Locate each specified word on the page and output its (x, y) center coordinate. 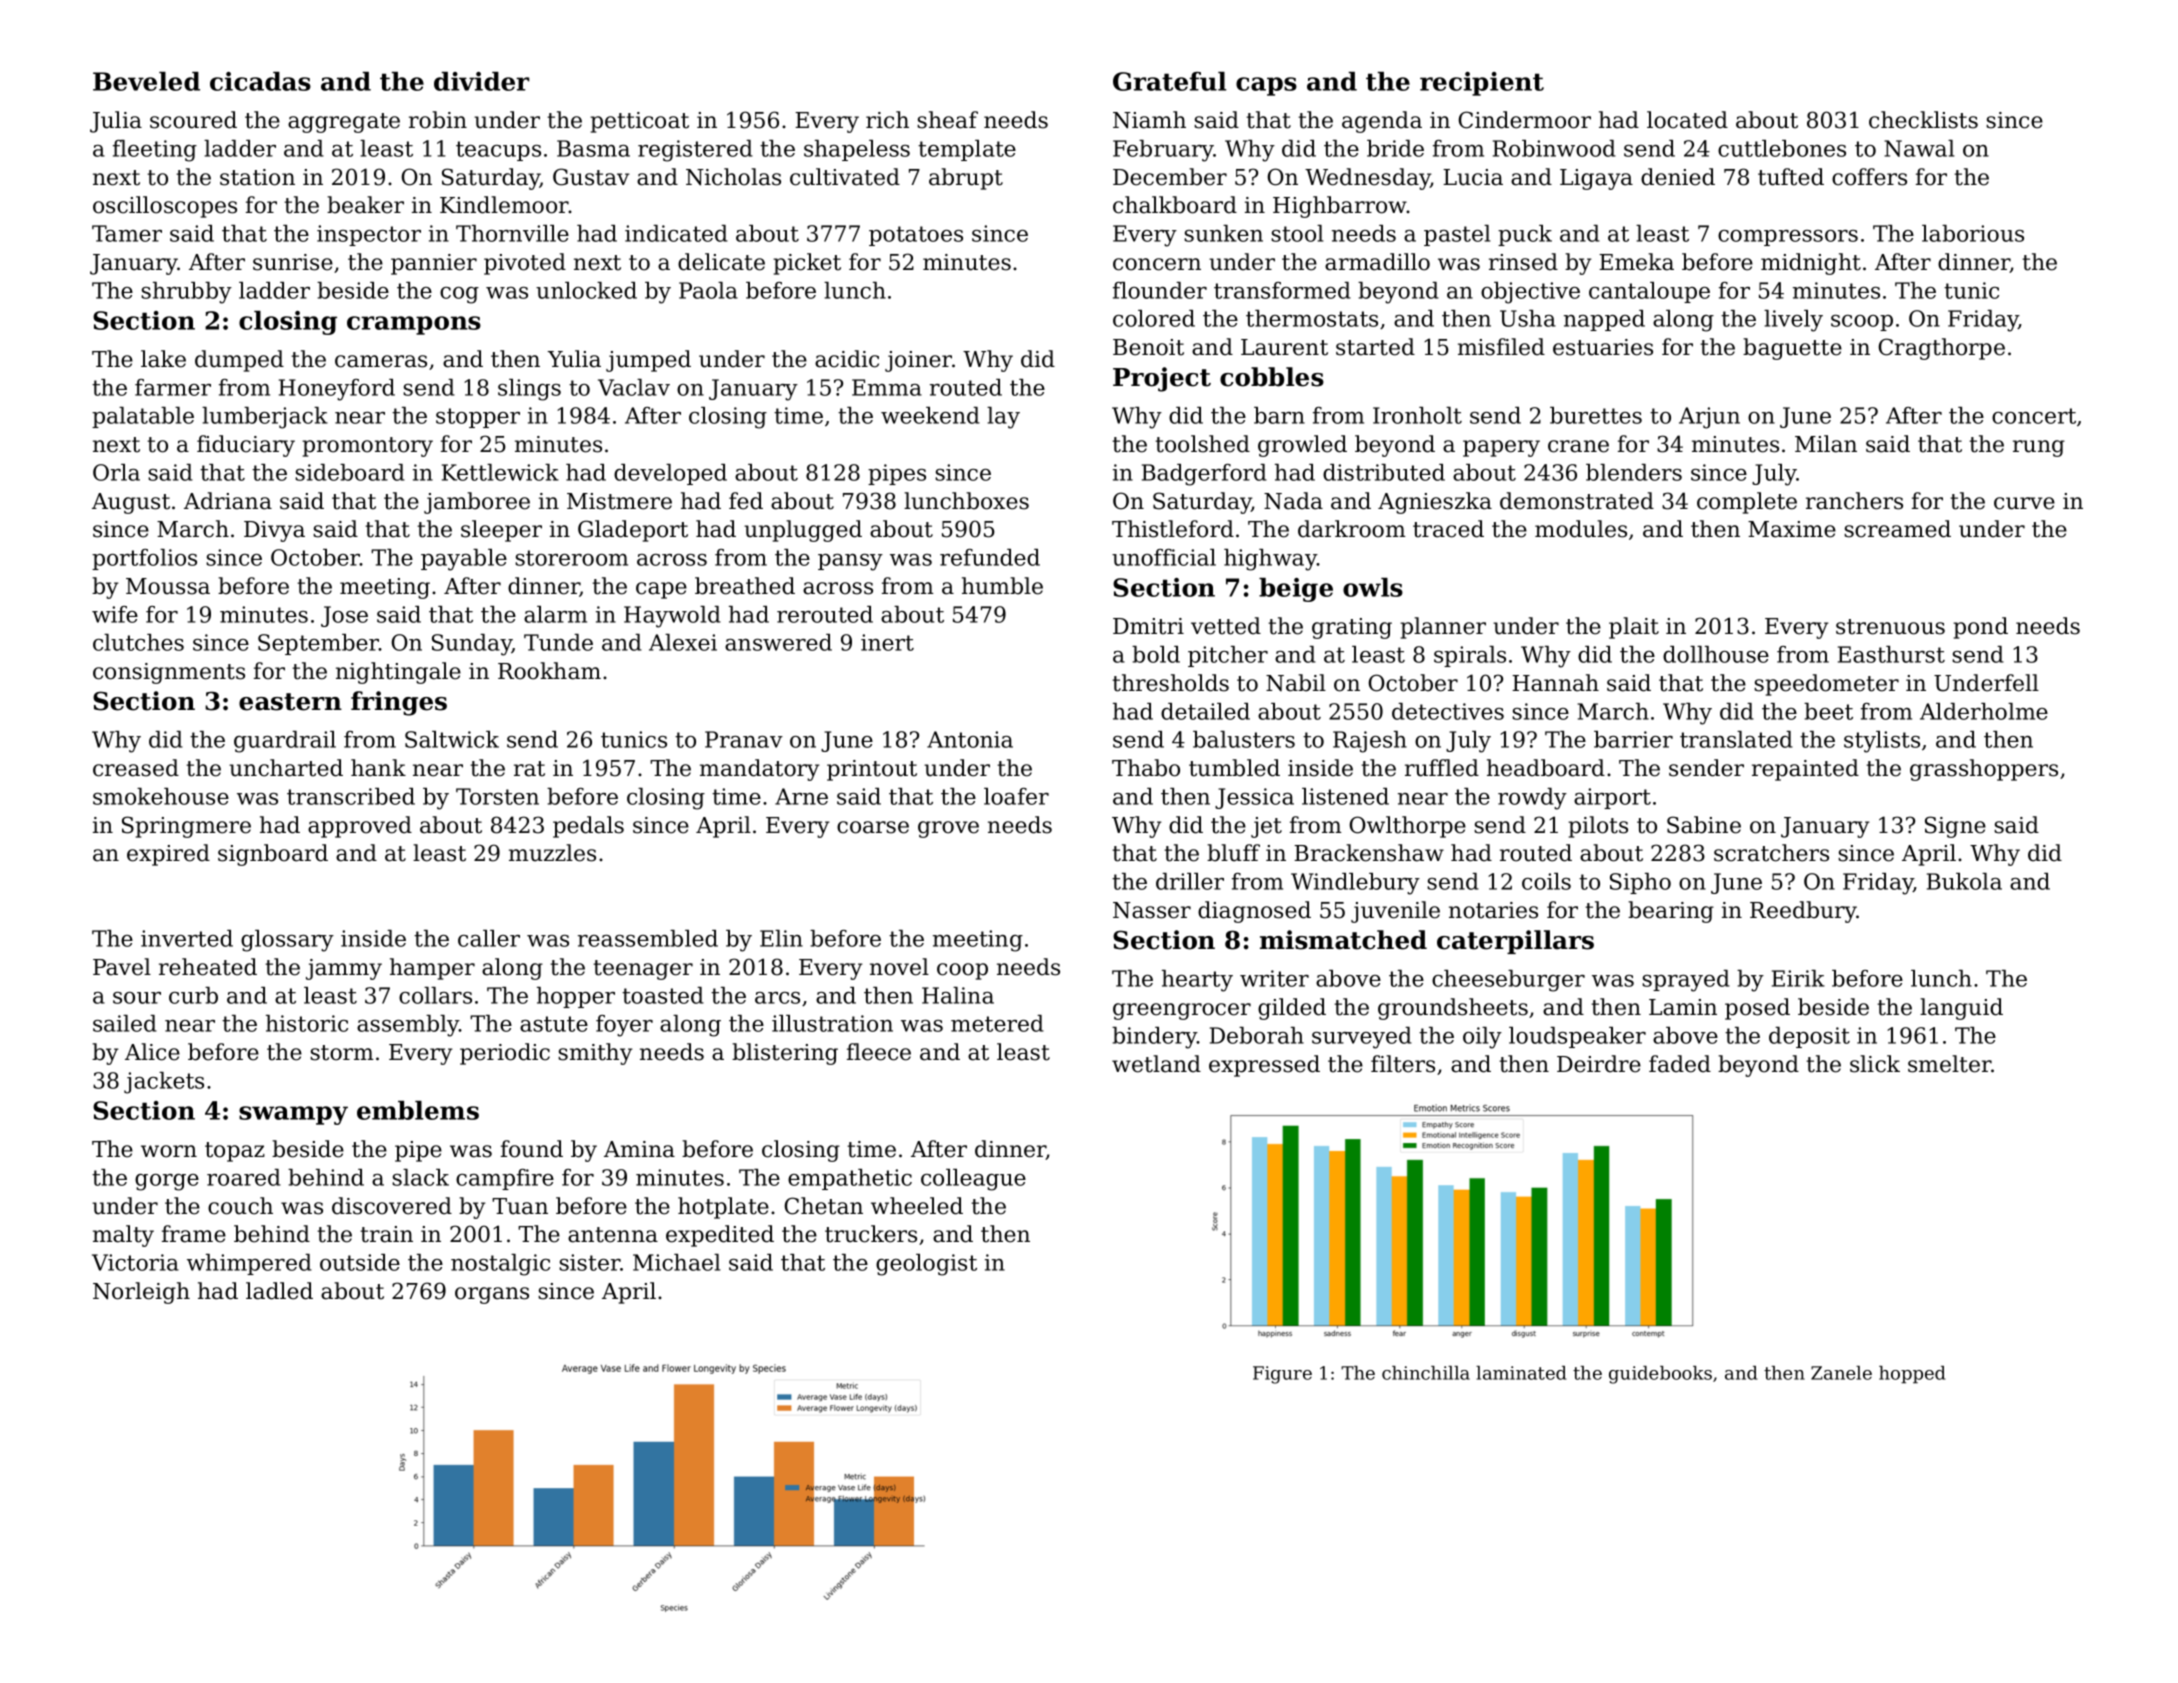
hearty (1197, 981)
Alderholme (1984, 711)
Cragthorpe (1942, 349)
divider (481, 81)
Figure (1282, 1375)
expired (168, 855)
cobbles (1272, 377)
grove (948, 829)
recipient (1482, 84)
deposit (1809, 1037)
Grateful (1169, 81)
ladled (279, 1291)
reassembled (648, 938)
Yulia (574, 359)
